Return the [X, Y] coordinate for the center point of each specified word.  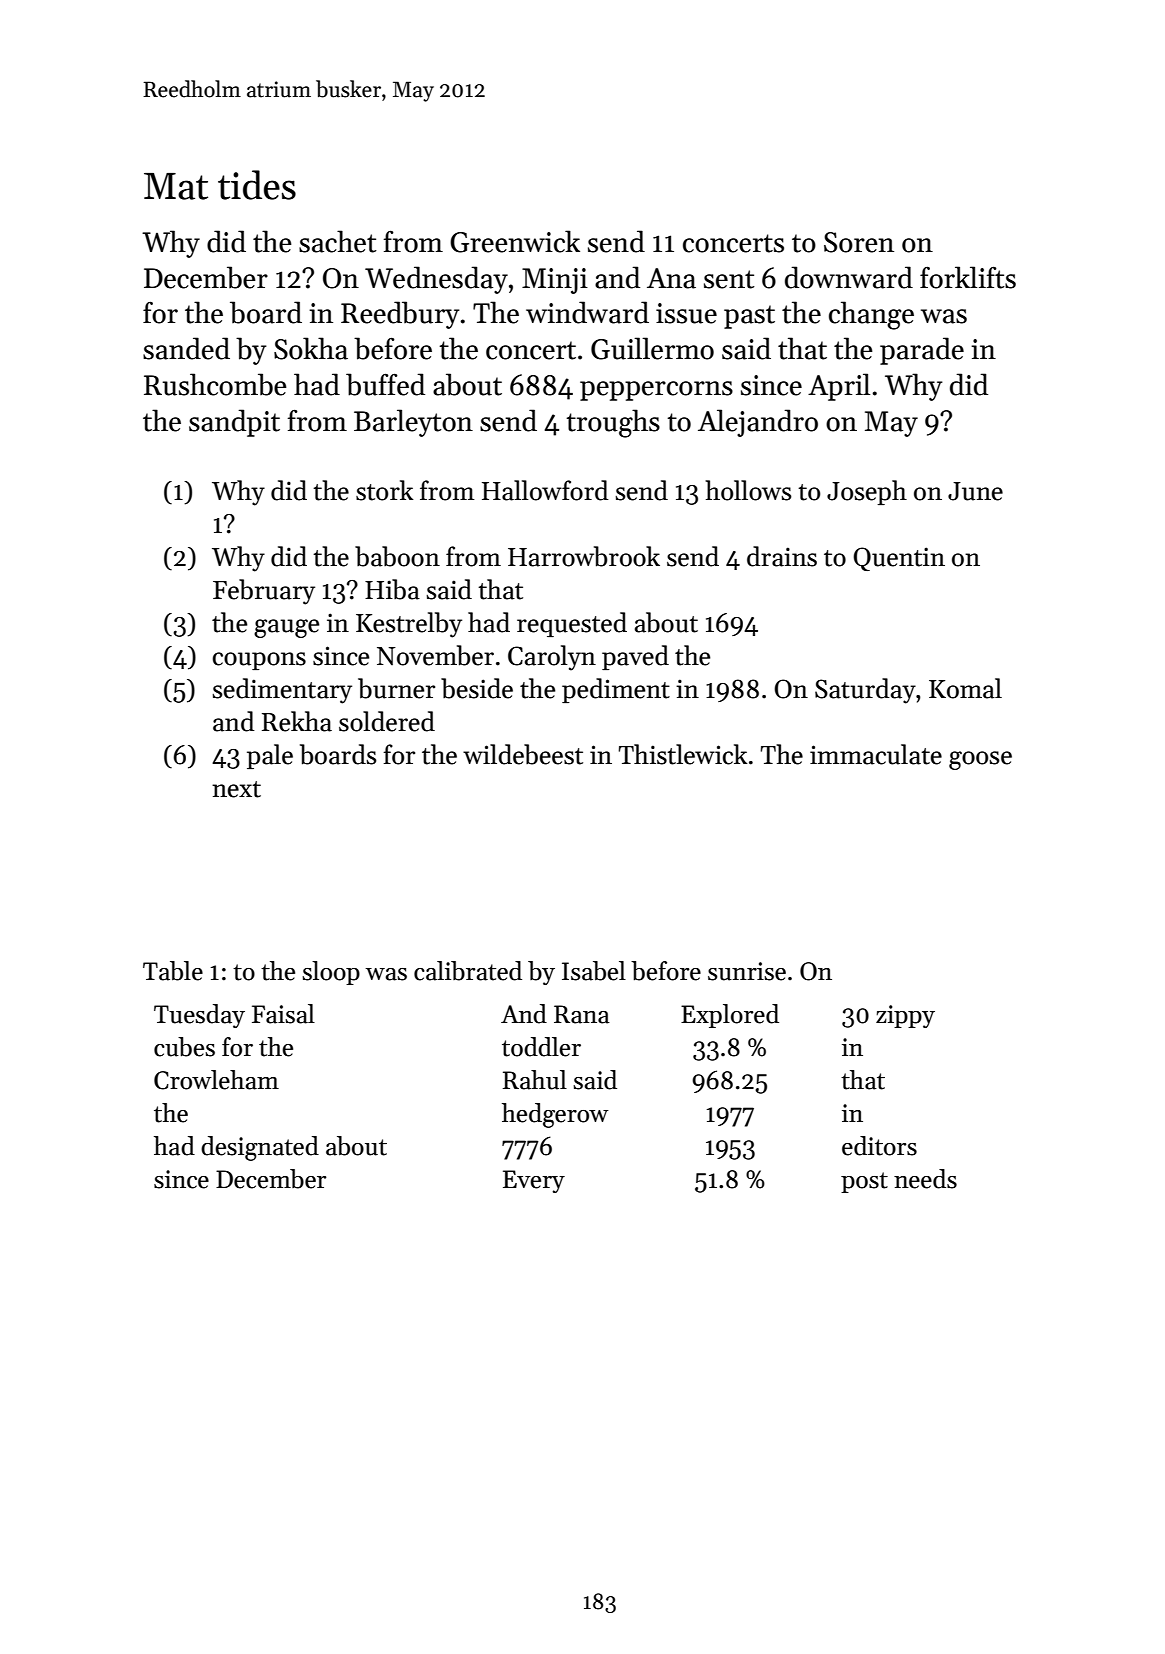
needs [925, 1179]
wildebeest [523, 754]
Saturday [865, 691]
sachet [337, 241]
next [236, 789]
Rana [582, 1014]
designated [260, 1148]
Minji [555, 281]
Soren [859, 242]
